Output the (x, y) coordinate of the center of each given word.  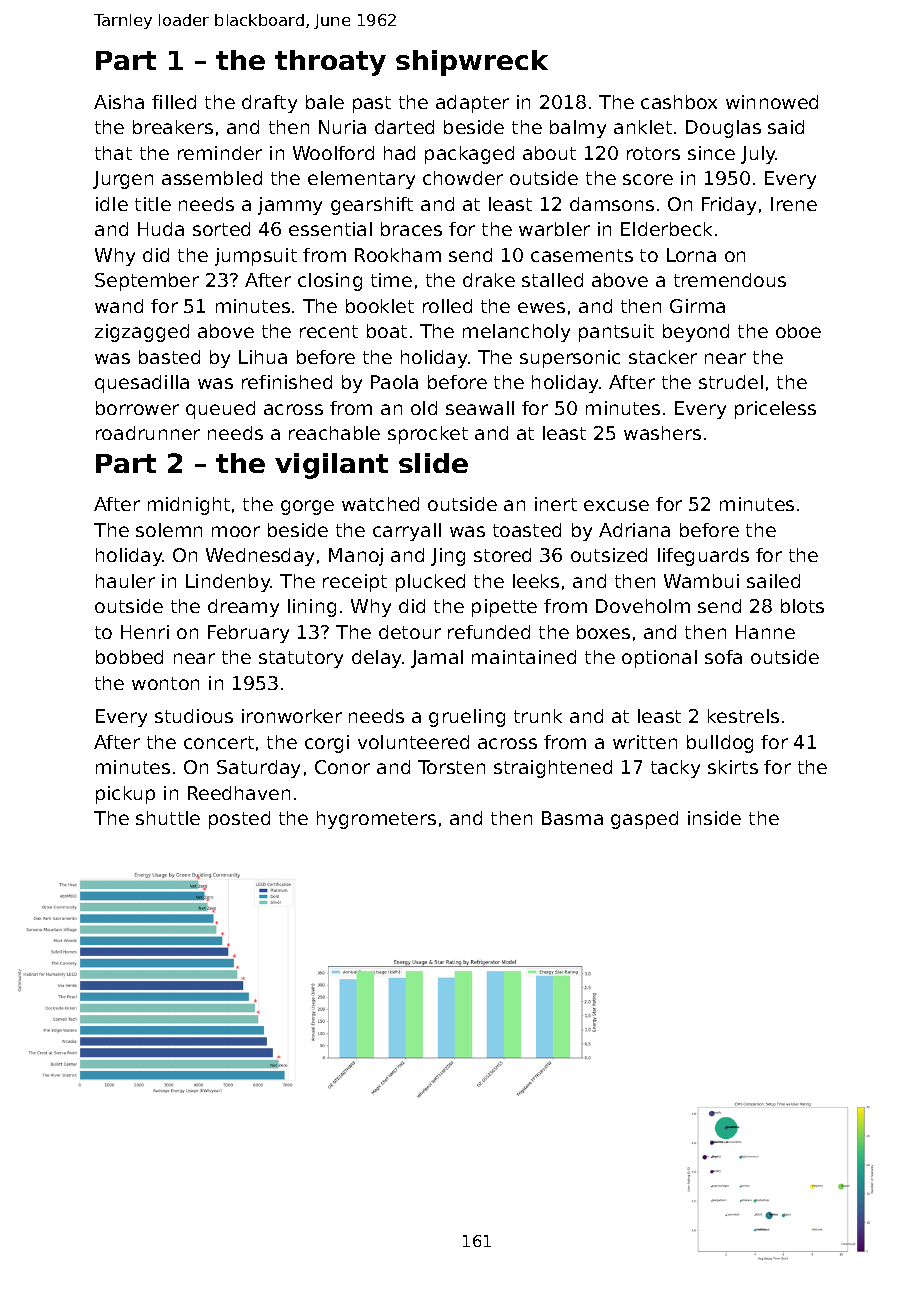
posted (239, 820)
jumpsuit (256, 257)
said (786, 127)
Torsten (451, 767)
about (549, 153)
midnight (189, 506)
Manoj (356, 557)
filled (174, 102)
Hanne (765, 632)
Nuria (342, 127)
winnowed (772, 102)
